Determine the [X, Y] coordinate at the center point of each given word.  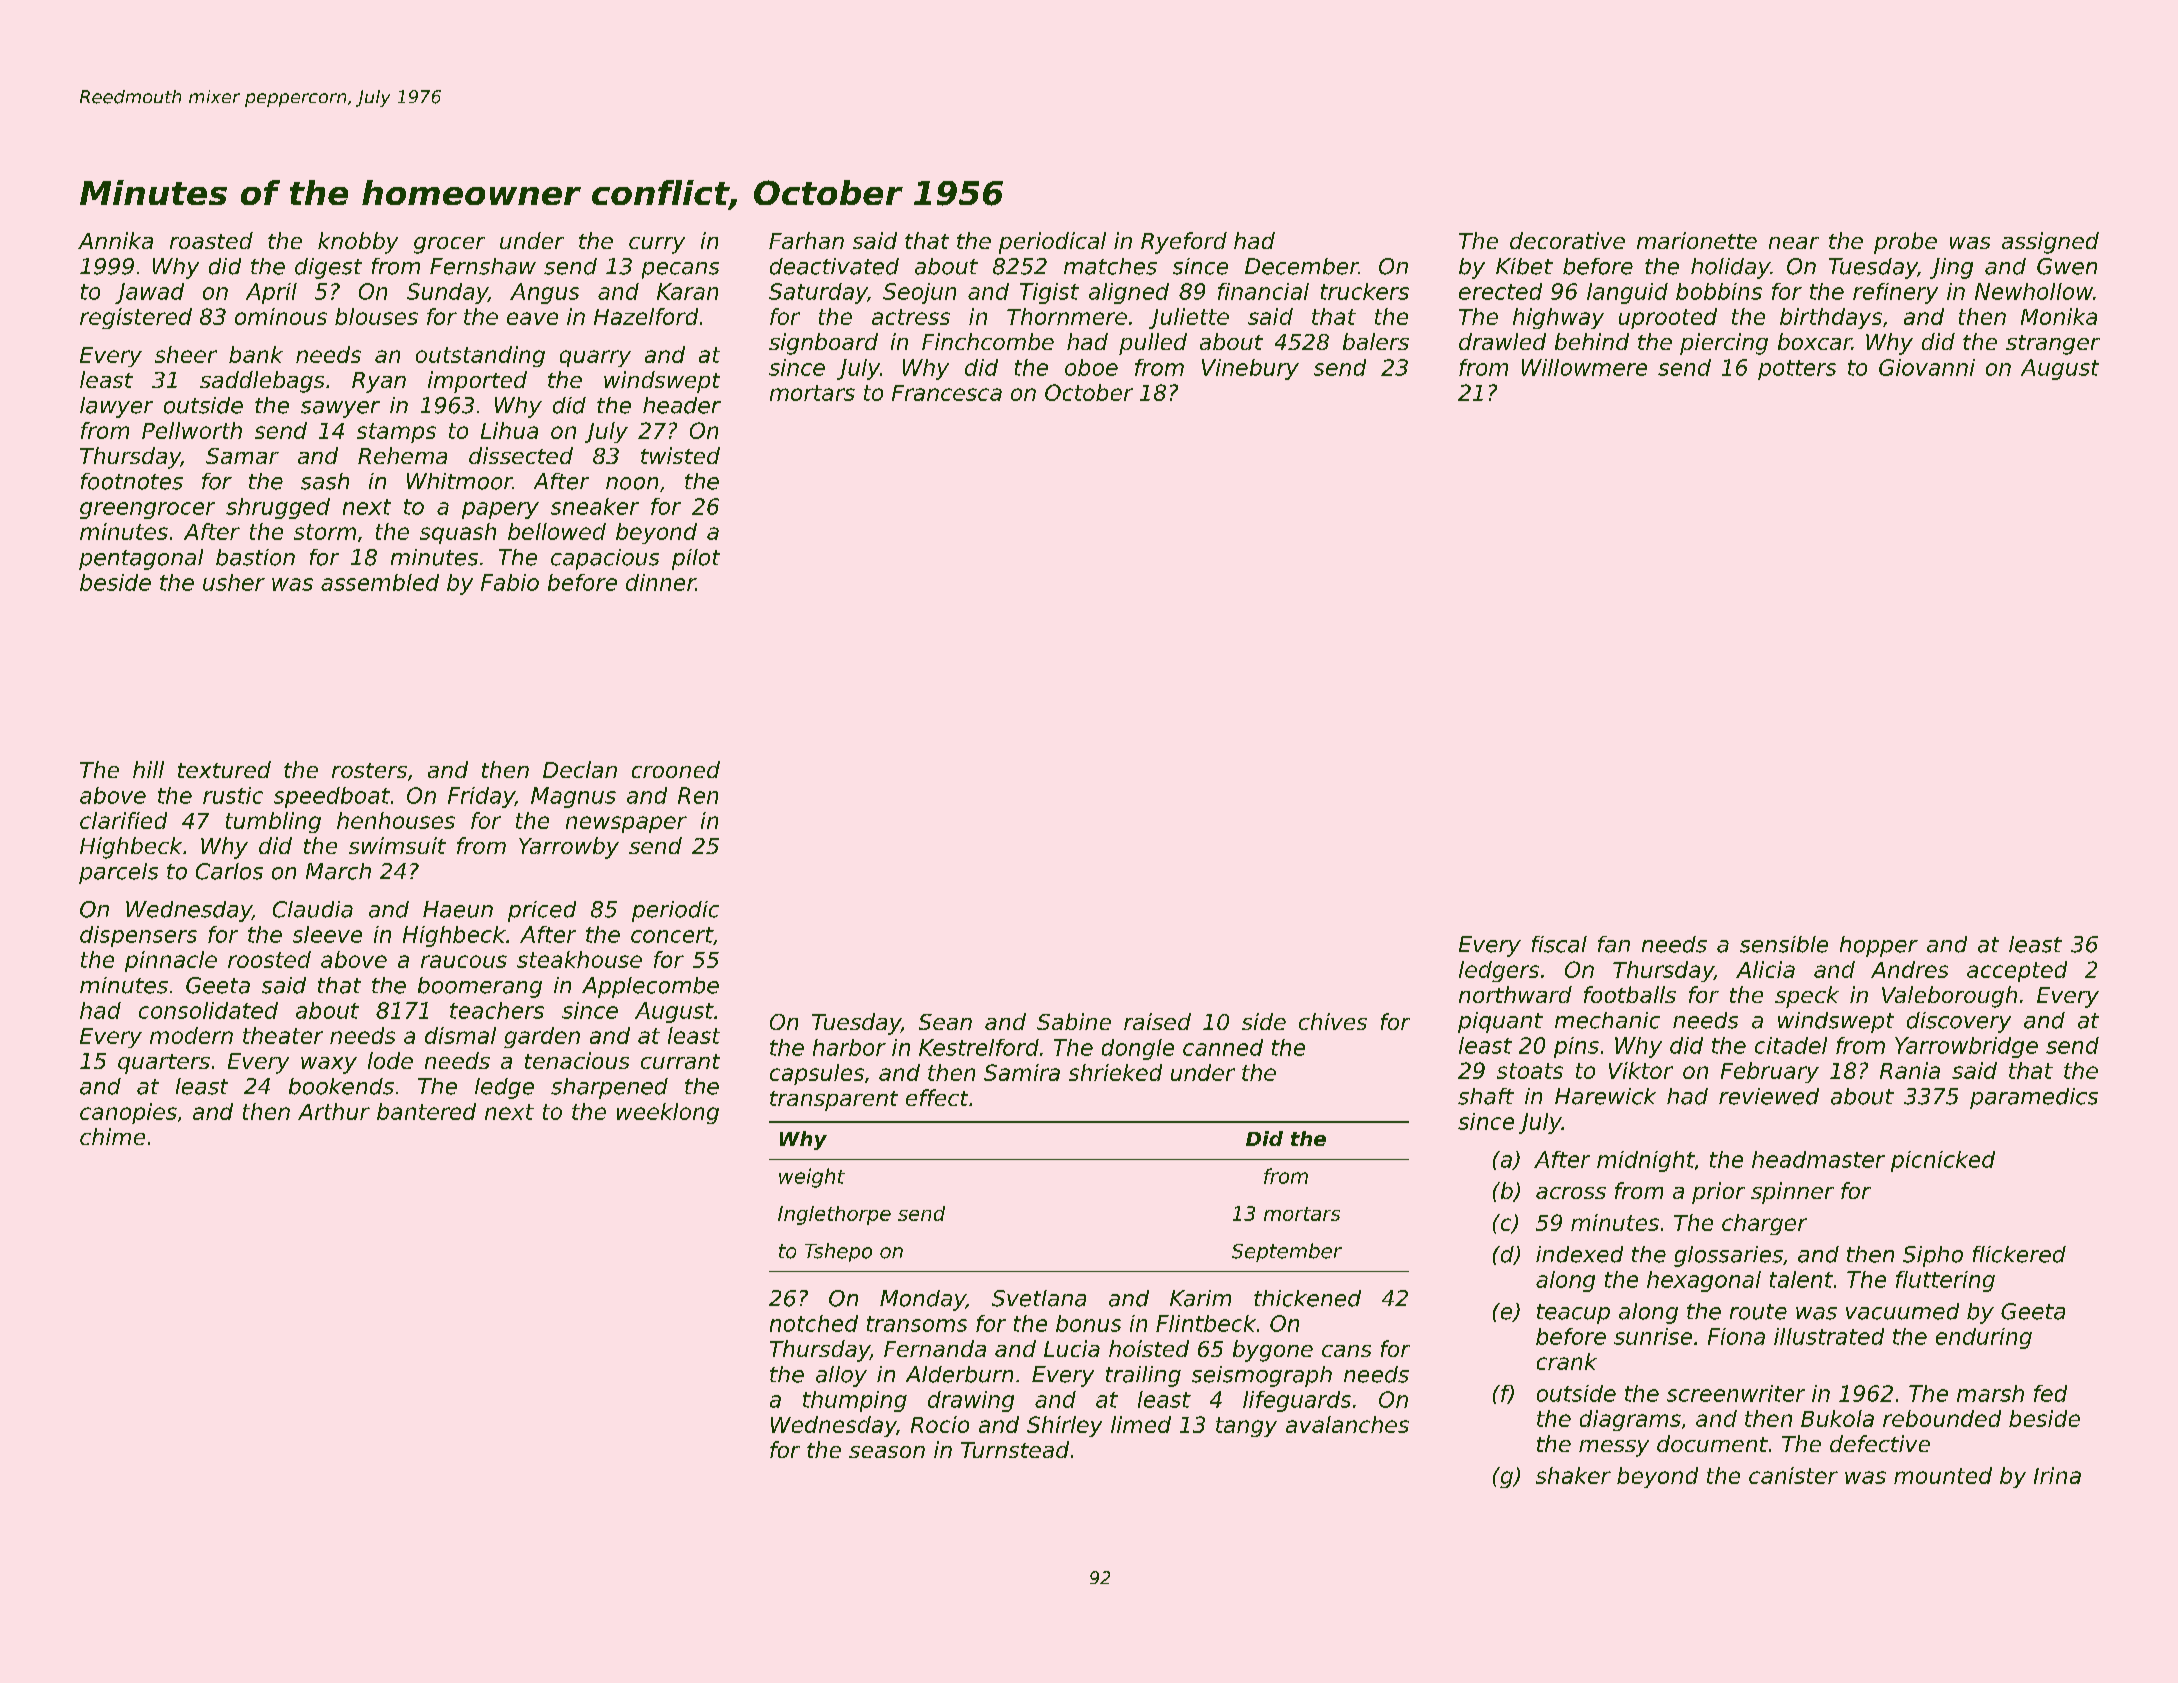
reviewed [1769, 1096]
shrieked [1115, 1072]
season [887, 1452]
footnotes [132, 481]
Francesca [947, 393]
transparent [834, 1101]
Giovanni [1927, 367]
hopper [1879, 946]
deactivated [834, 266]
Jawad [149, 293]
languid [1627, 293]
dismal [460, 1035]
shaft [1486, 1096]
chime [112, 1136]
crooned [676, 769]
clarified [123, 820]
